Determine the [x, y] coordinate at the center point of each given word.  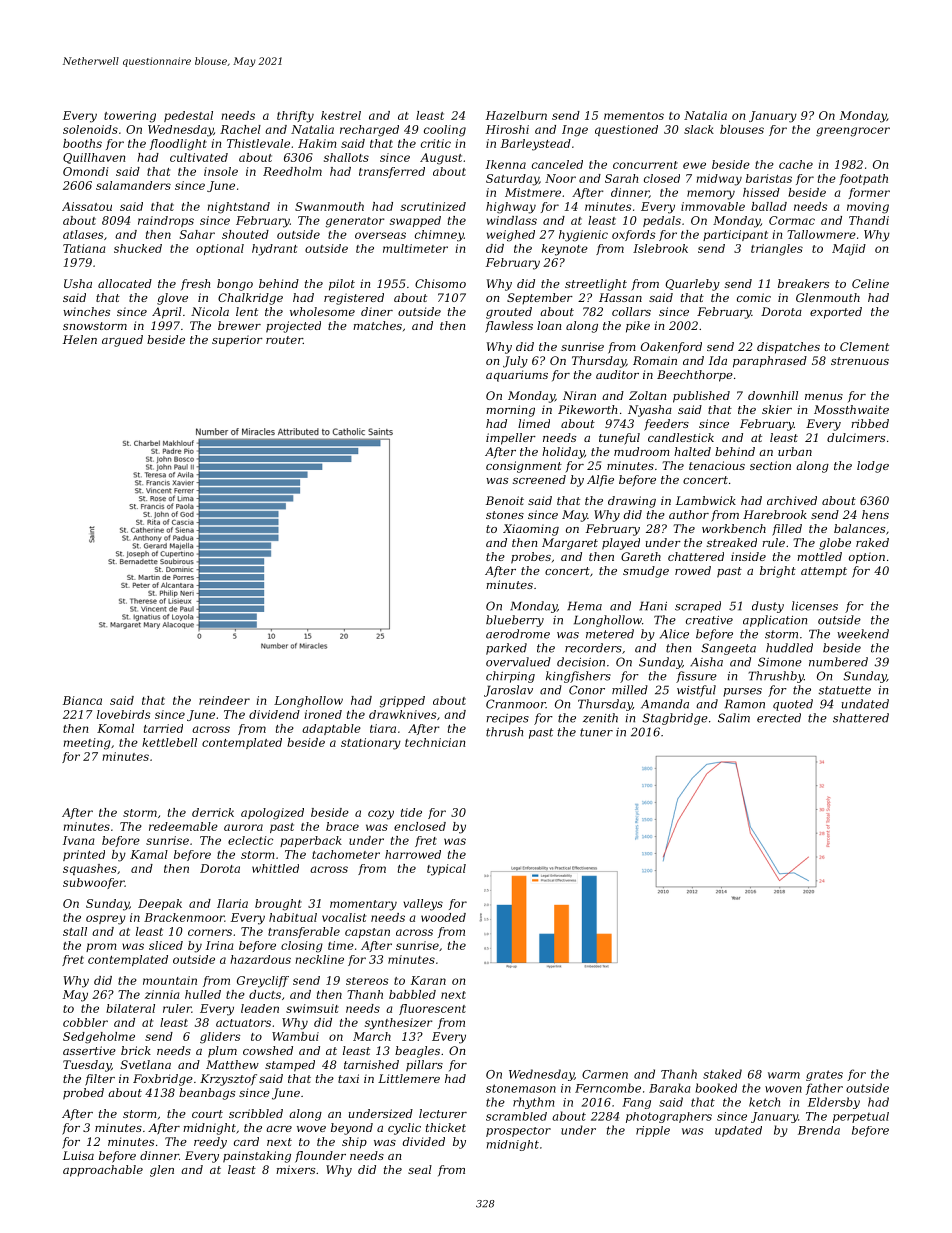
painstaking [257, 1157]
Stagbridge [675, 719]
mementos [634, 116]
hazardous [260, 959]
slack [699, 129]
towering [130, 117]
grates [824, 1075]
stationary [371, 744]
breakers [803, 283]
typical [446, 870]
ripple [653, 1131]
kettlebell [169, 742]
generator [354, 222]
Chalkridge [250, 299]
